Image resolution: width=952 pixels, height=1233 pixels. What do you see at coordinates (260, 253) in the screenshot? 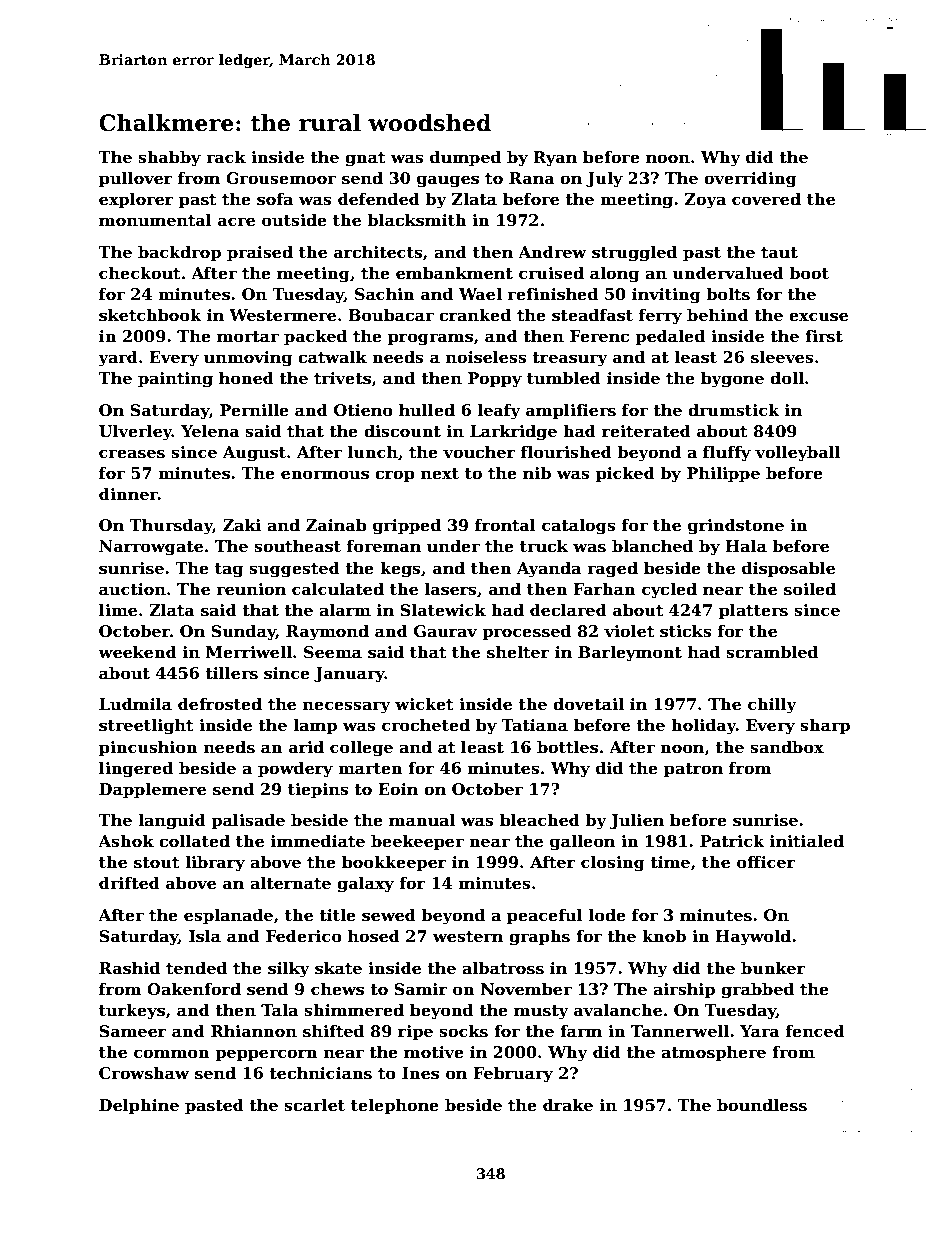
I see `praised` at bounding box center [260, 253].
